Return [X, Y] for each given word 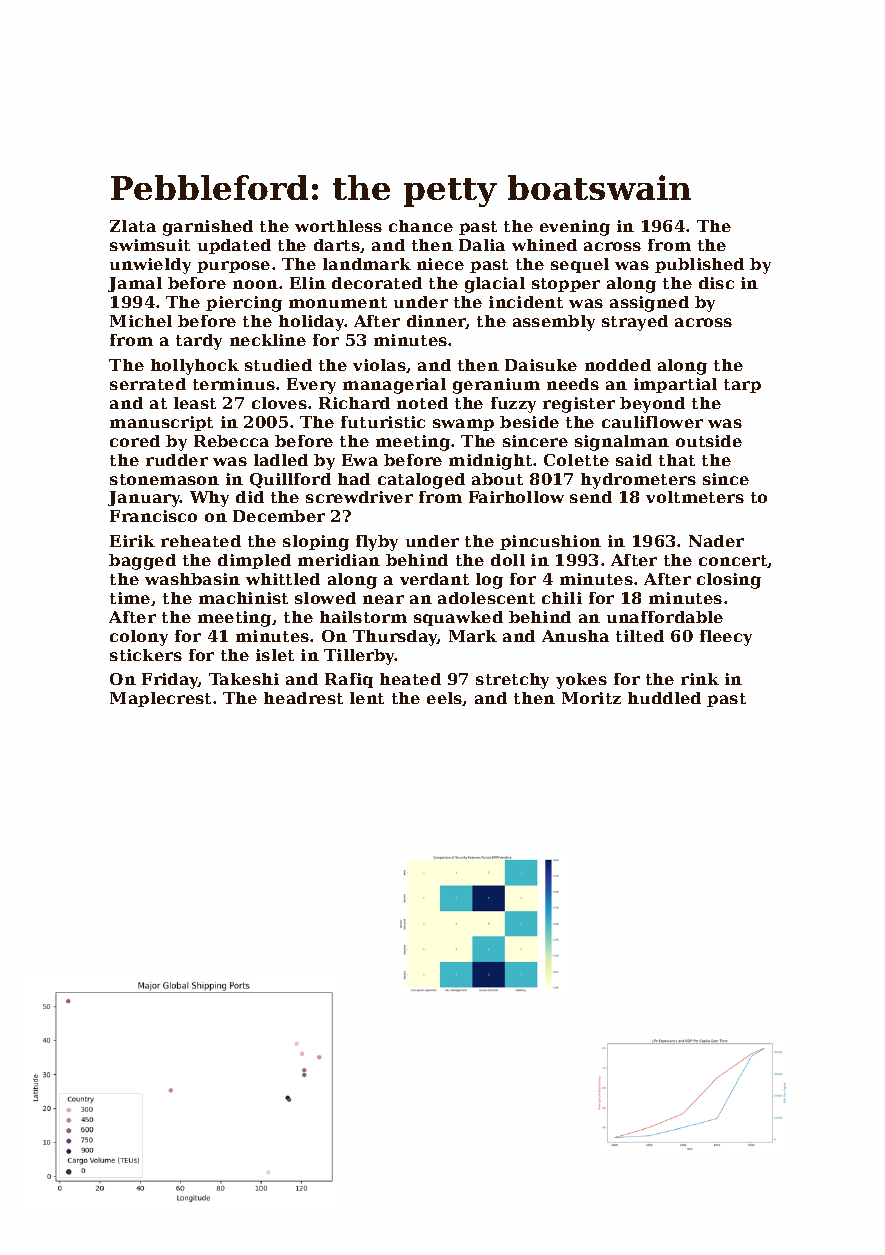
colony [139, 638]
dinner [436, 322]
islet [275, 655]
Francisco [153, 516]
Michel [141, 321]
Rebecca [231, 441]
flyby [377, 543]
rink [700, 679]
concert [733, 561]
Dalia [482, 245]
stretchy [512, 681]
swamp [463, 425]
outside [709, 441]
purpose [233, 267]
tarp [742, 386]
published [699, 265]
